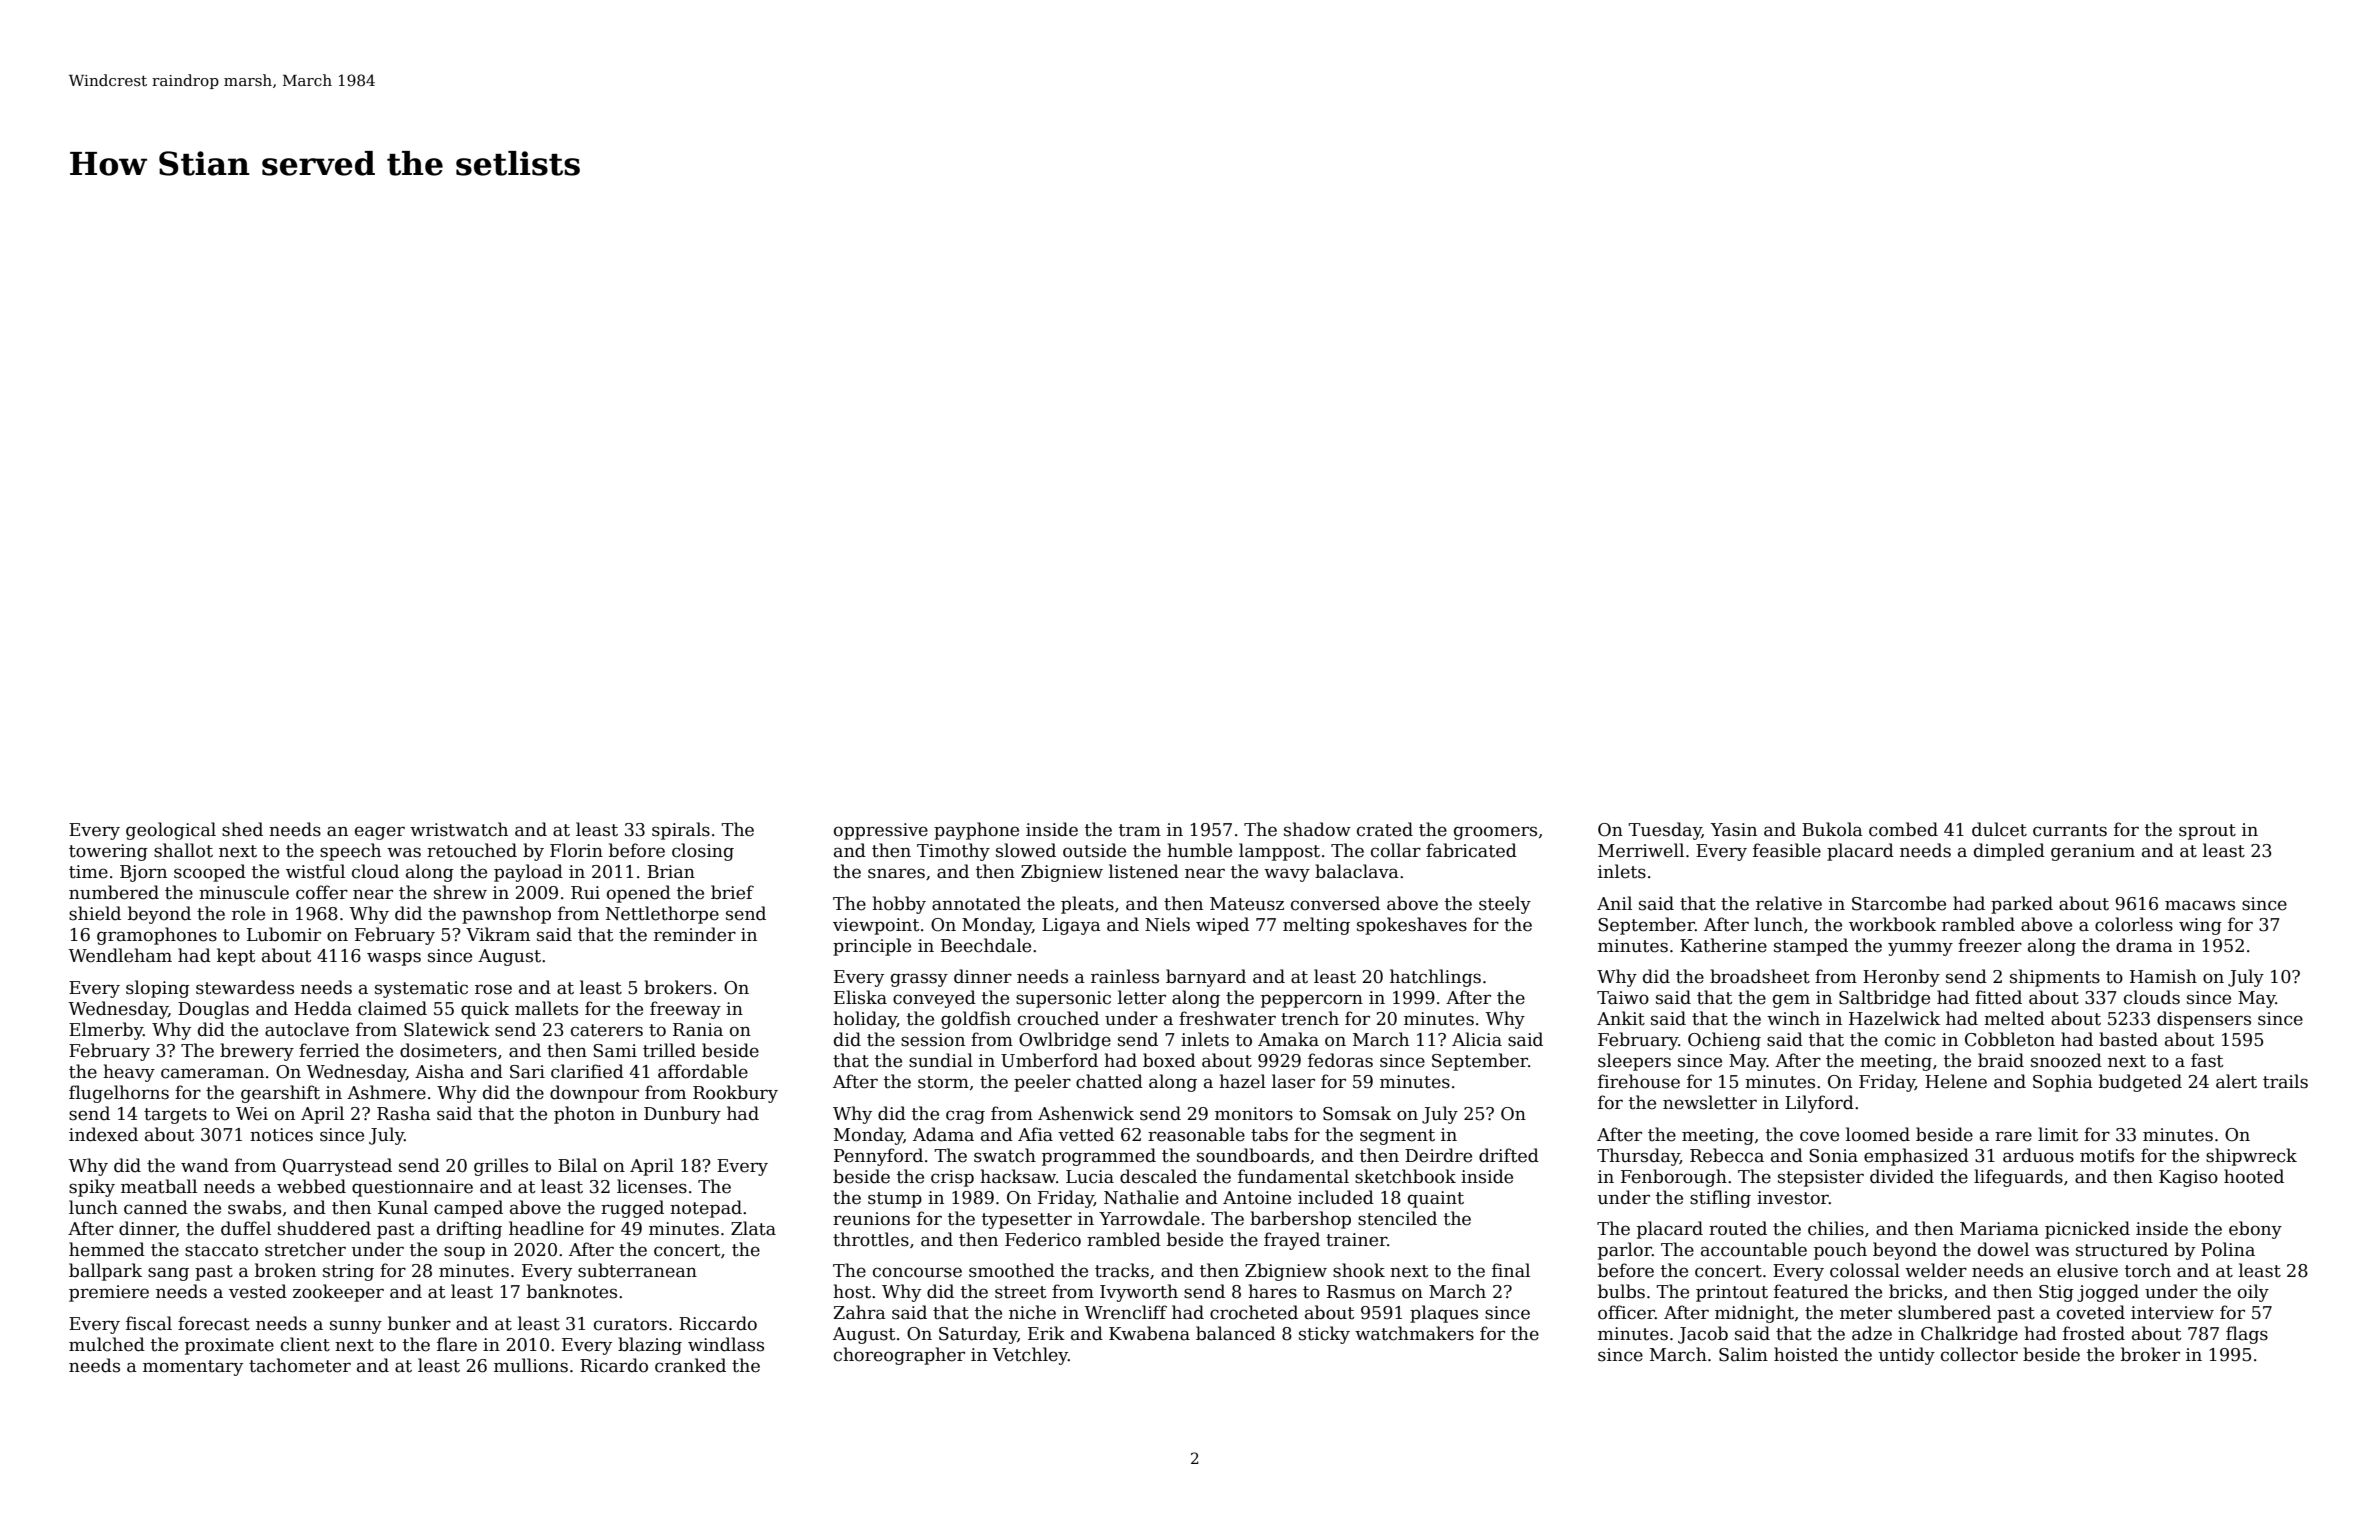 This document has width=2380, height=1540. Describe the element at coordinates (236, 957) in the document. I see `kept` at that location.
